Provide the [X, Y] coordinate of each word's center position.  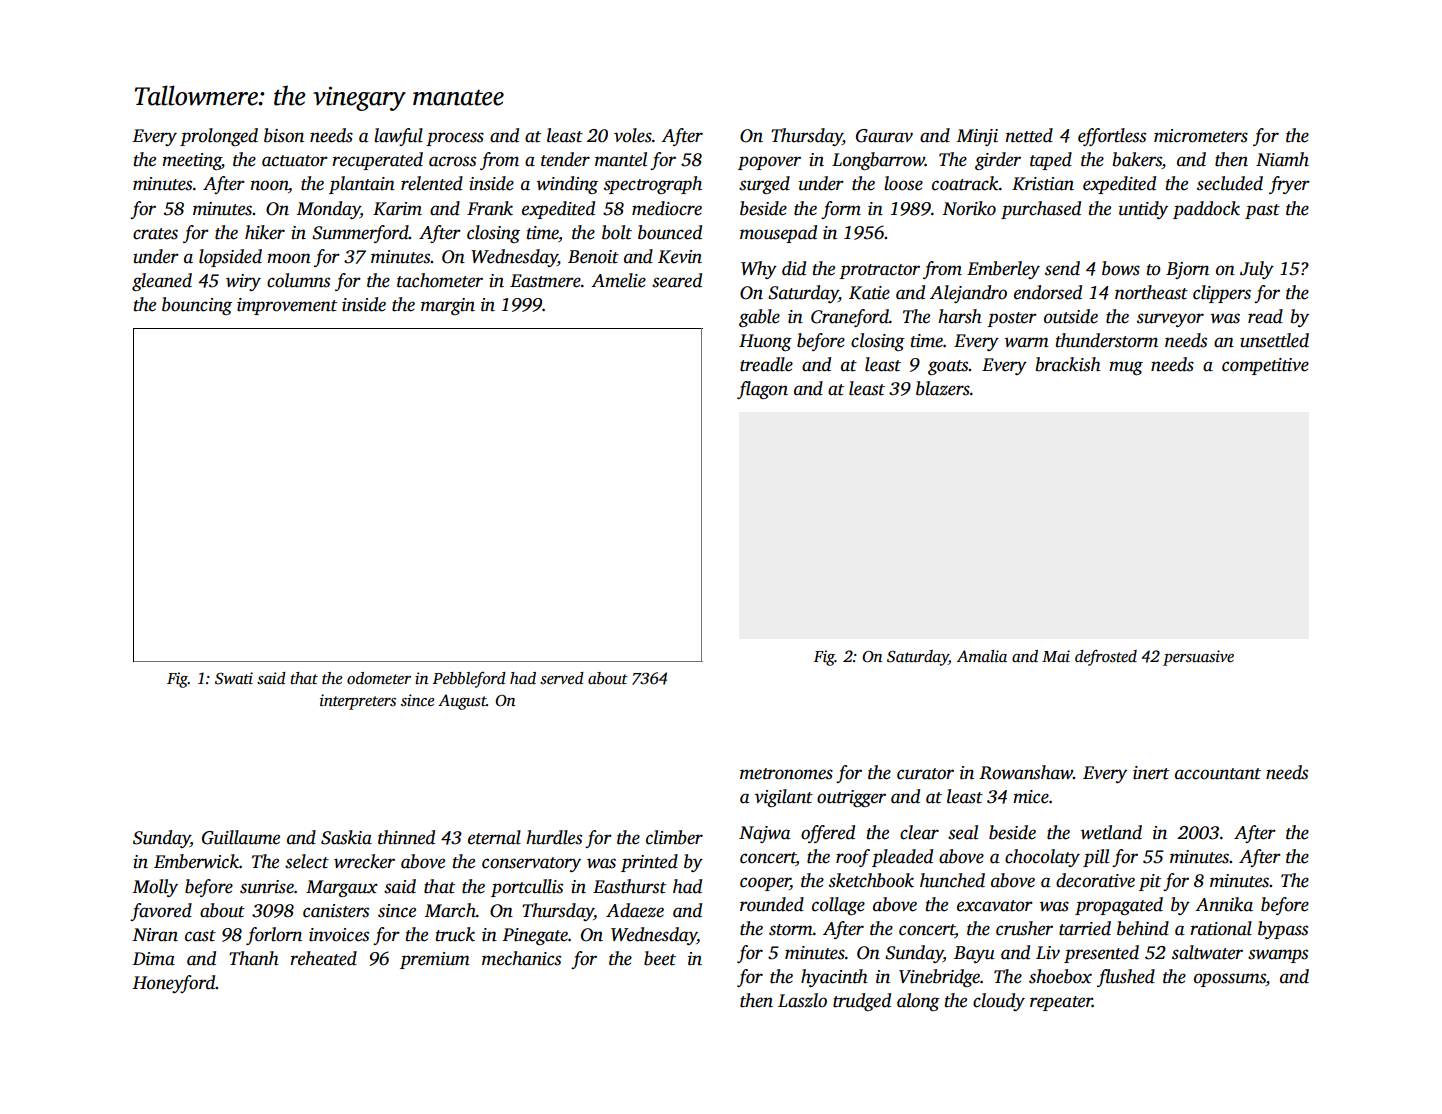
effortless [1112, 137]
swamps [1278, 956]
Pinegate [535, 936]
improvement [287, 306]
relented [432, 183]
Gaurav [884, 136]
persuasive [1198, 658]
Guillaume [241, 837]
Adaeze [635, 910]
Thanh [254, 958]
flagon [762, 390]
